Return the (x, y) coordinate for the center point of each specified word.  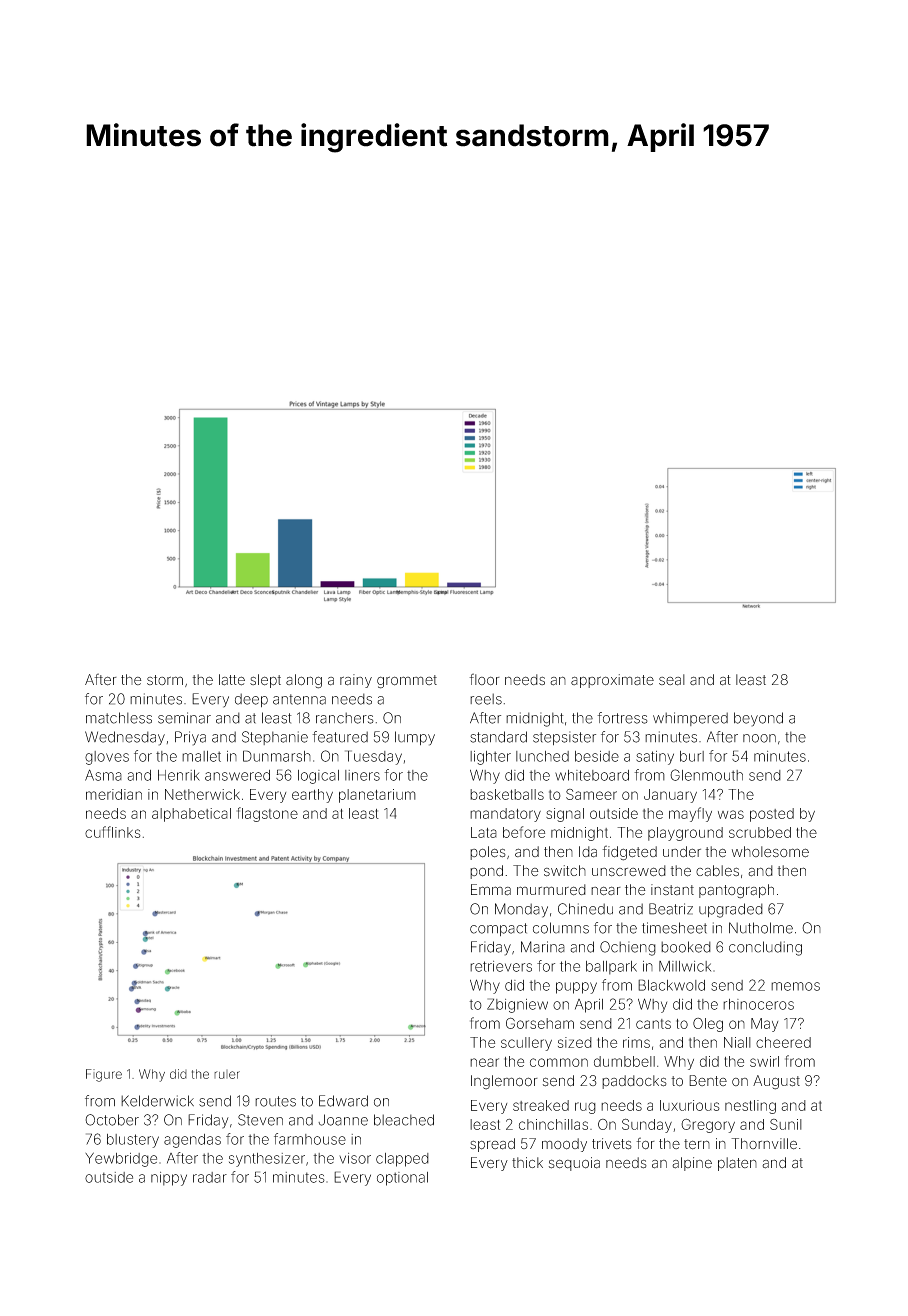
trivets (612, 1144)
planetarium (377, 796)
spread (492, 1145)
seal (672, 680)
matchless (119, 718)
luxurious (690, 1105)
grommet (407, 682)
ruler (227, 1074)
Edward (343, 1101)
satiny (655, 758)
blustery (133, 1141)
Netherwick (202, 794)
